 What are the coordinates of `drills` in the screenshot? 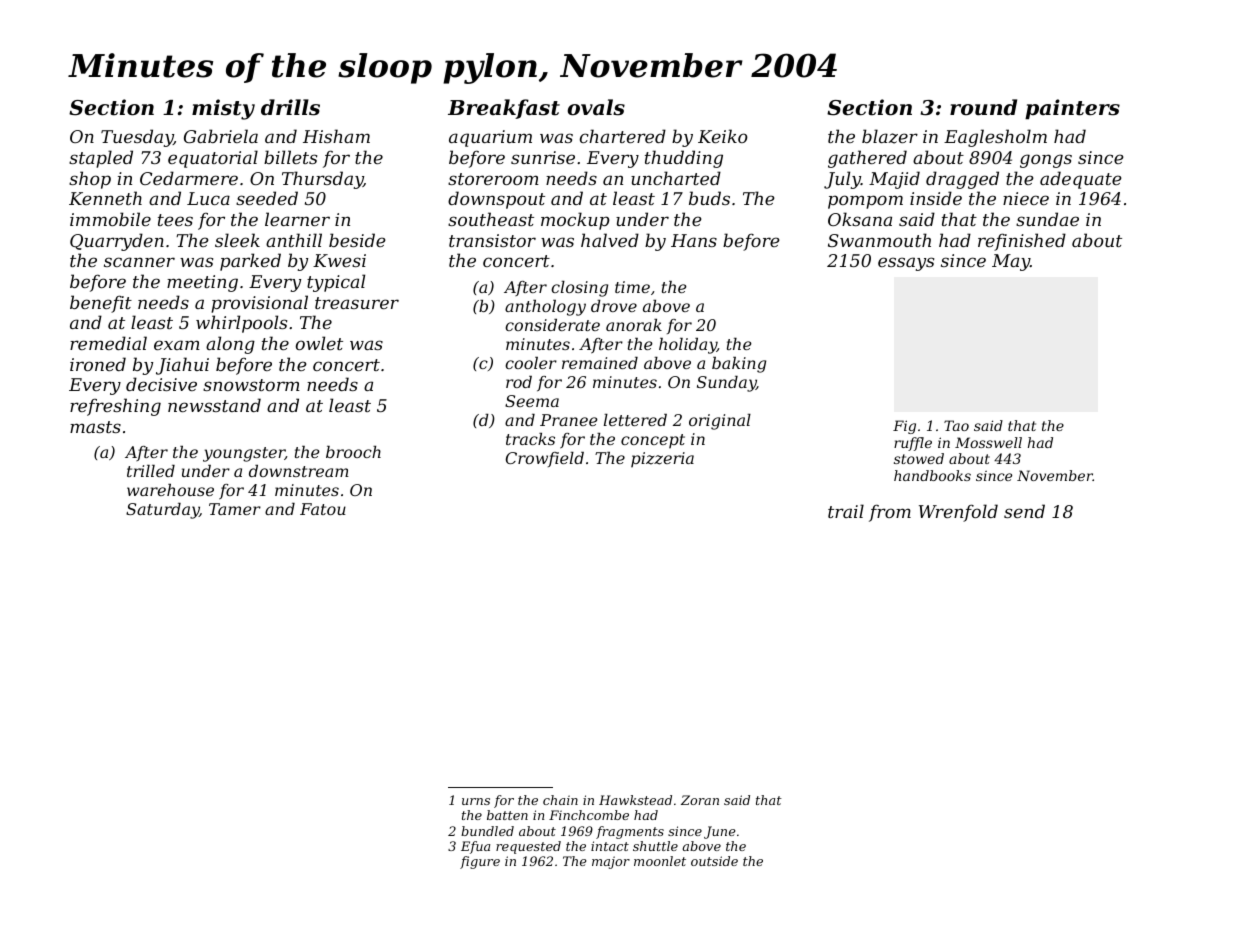 It's located at (290, 107).
